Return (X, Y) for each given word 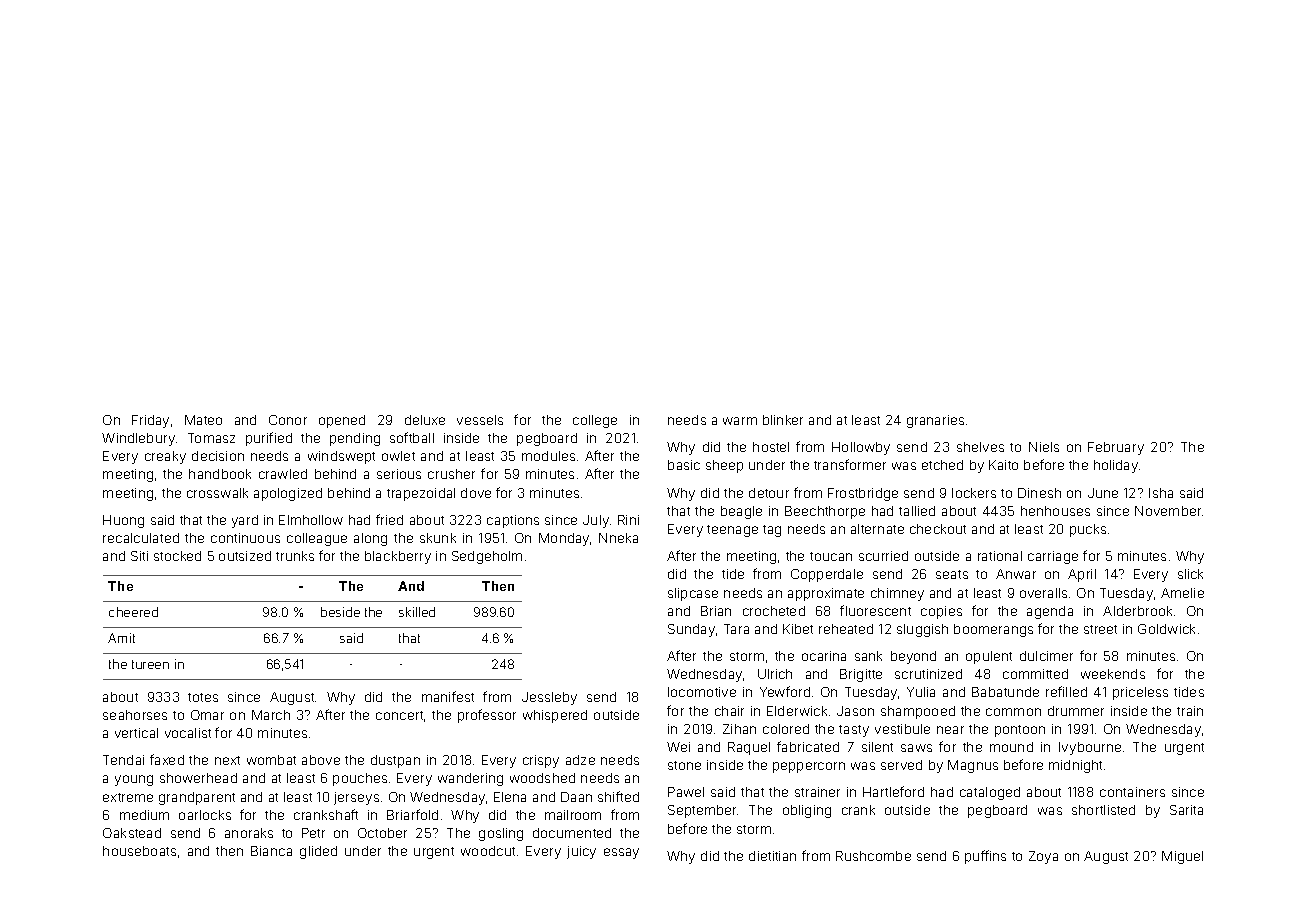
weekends (1113, 674)
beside (340, 612)
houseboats (139, 851)
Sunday (691, 630)
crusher (451, 474)
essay (621, 853)
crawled (283, 474)
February (1116, 448)
